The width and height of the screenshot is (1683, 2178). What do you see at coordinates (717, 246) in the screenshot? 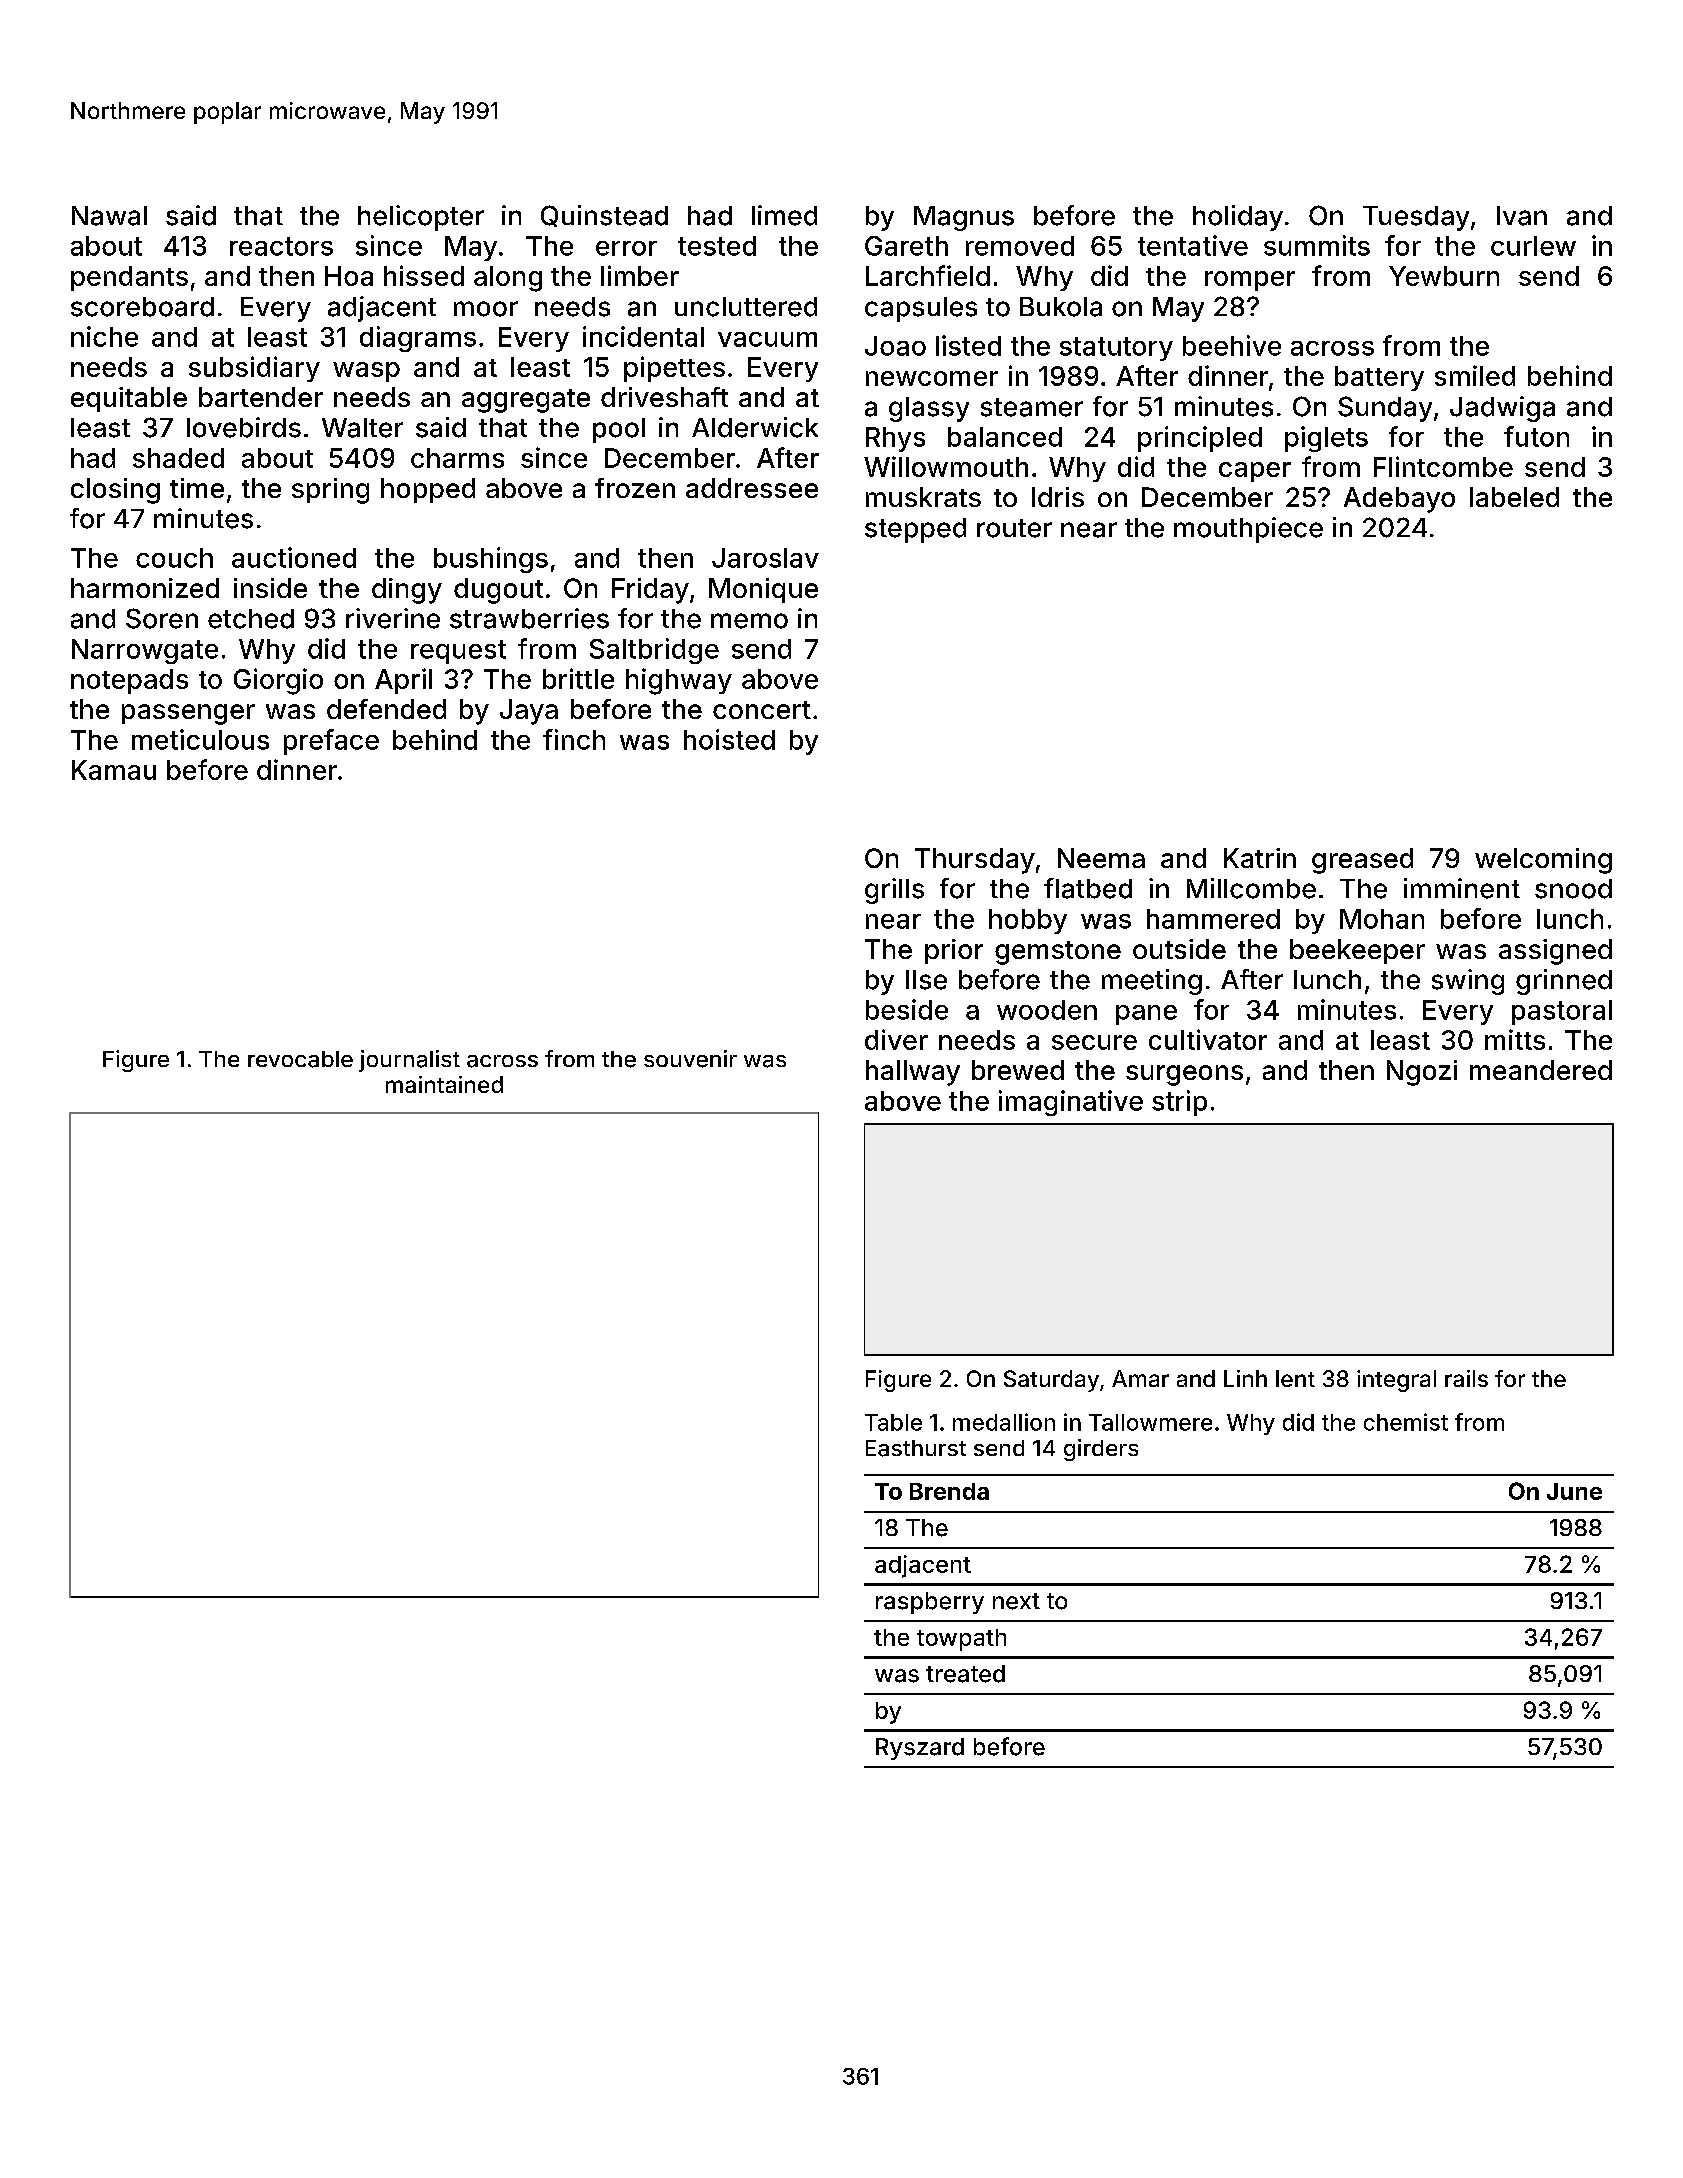
I see `tested` at bounding box center [717, 246].
